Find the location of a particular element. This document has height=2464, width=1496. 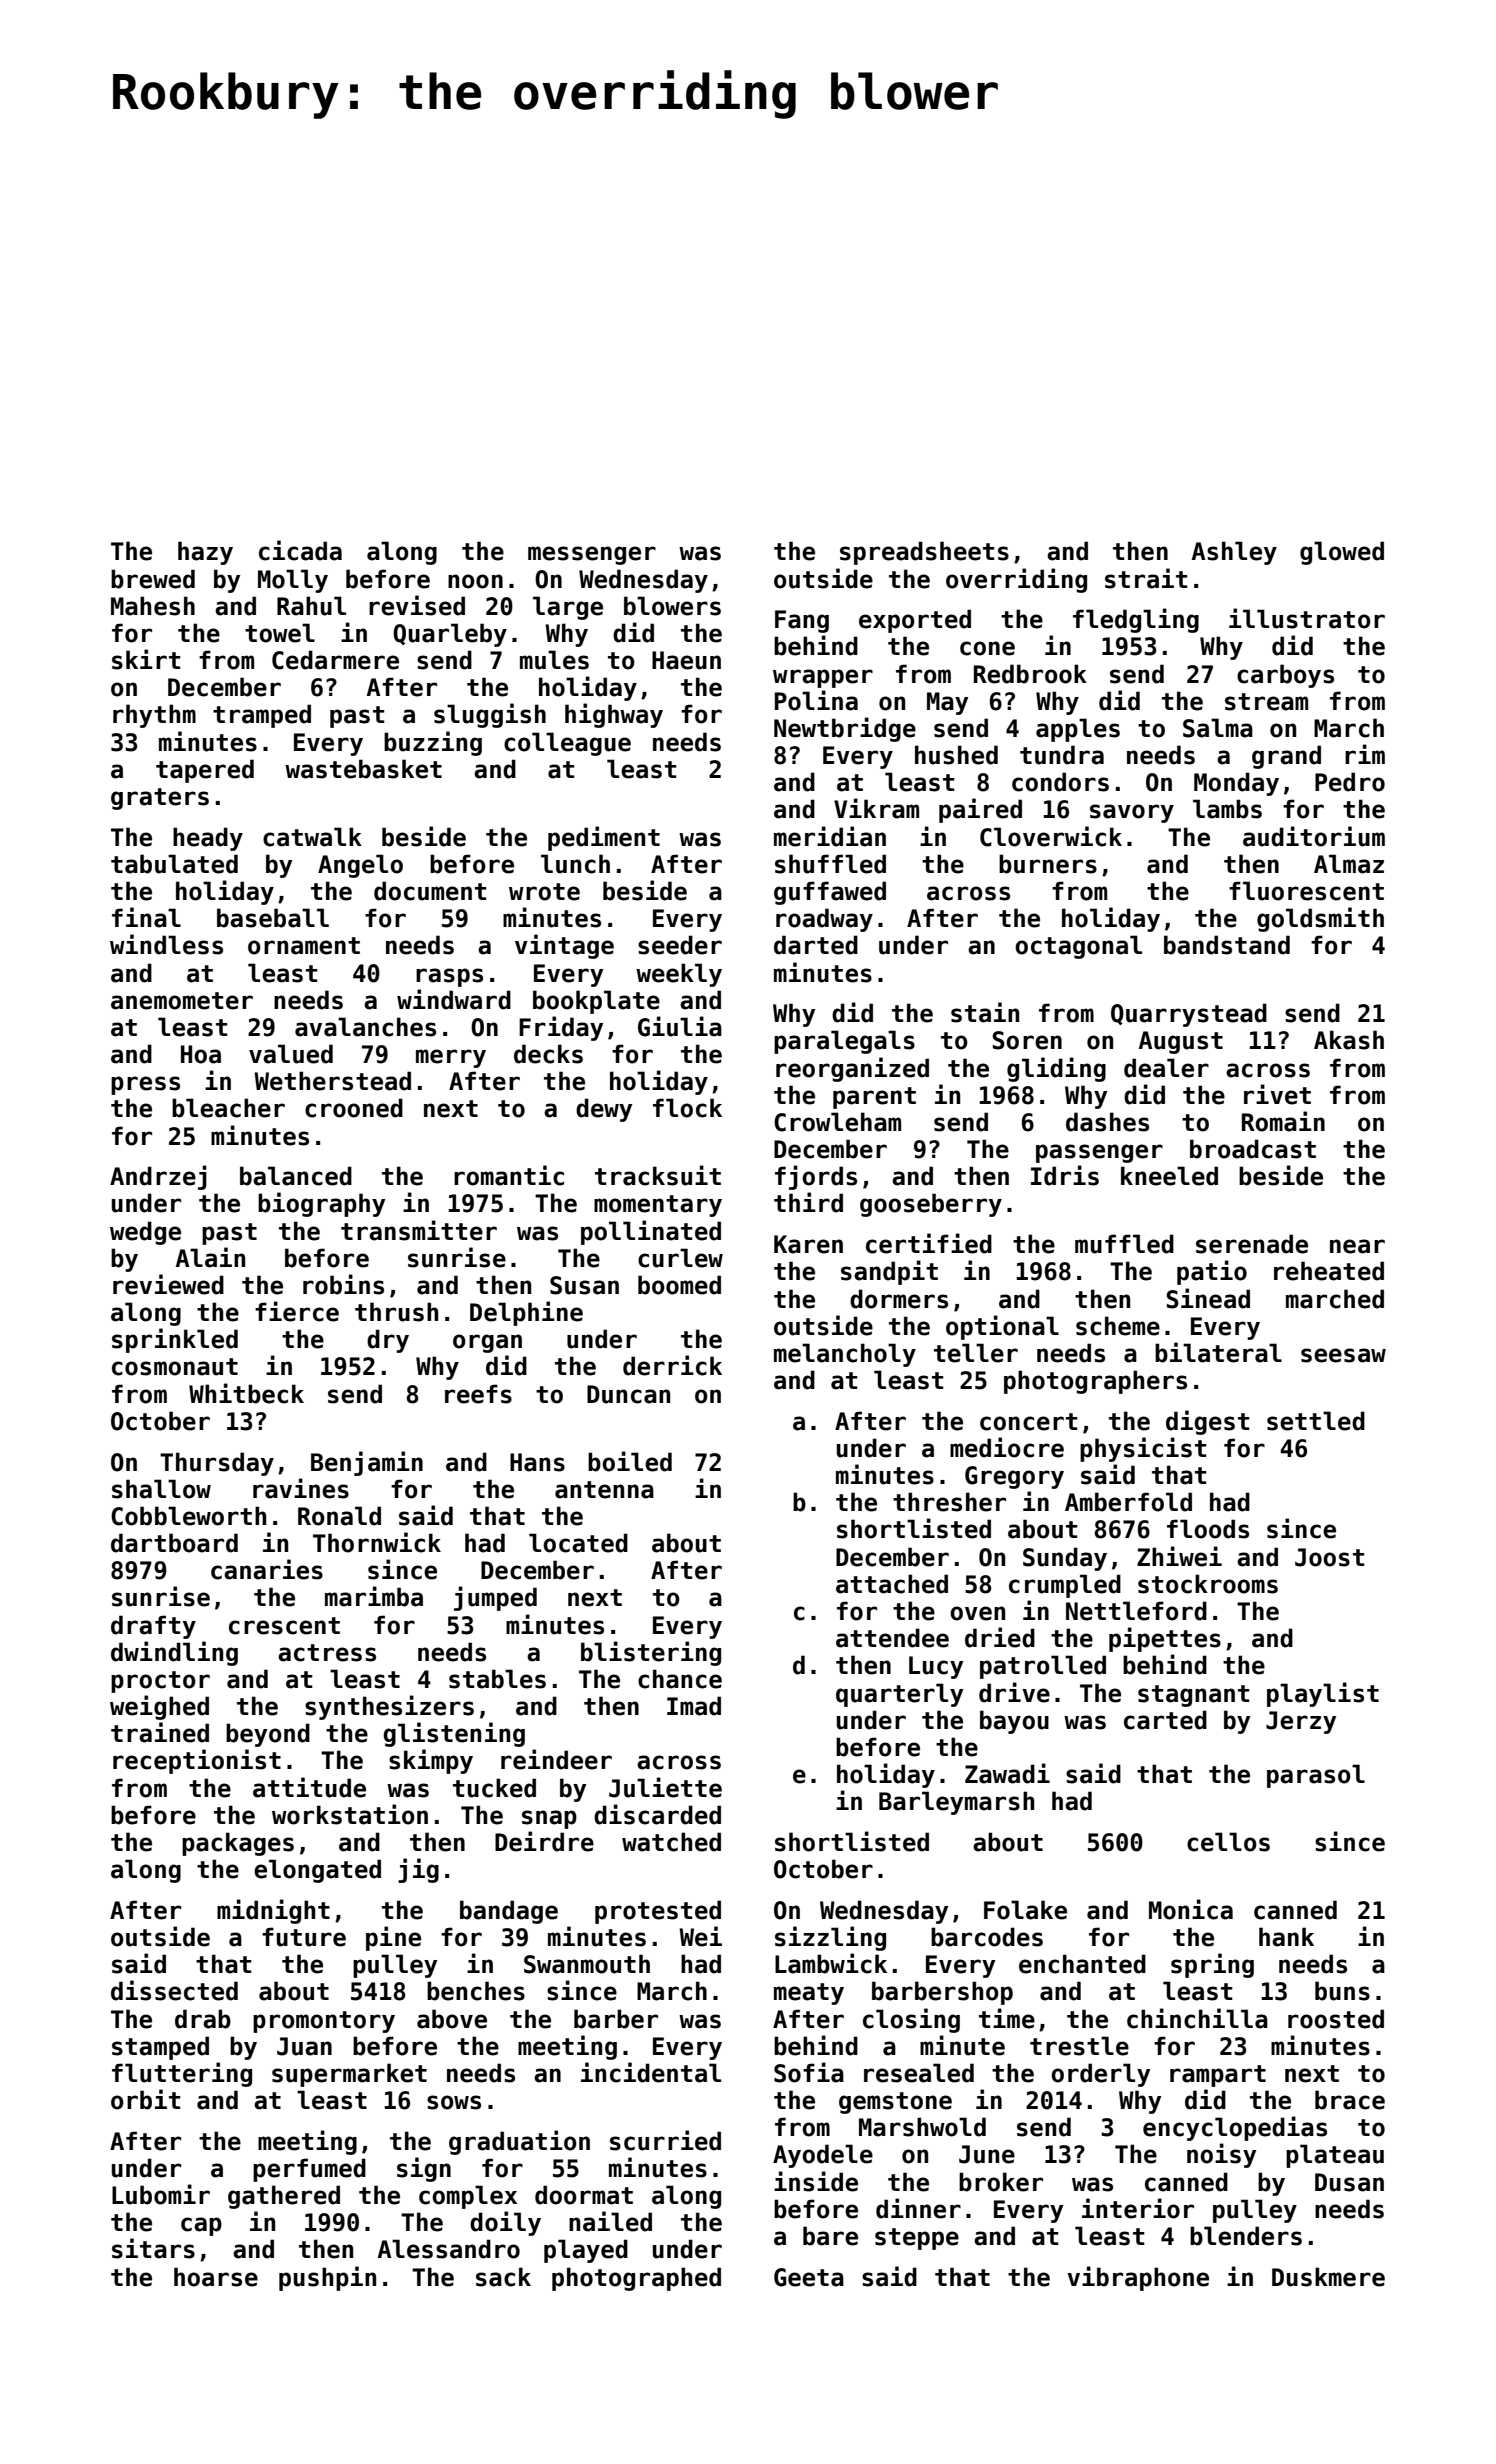

parasol is located at coordinates (1316, 1776).
